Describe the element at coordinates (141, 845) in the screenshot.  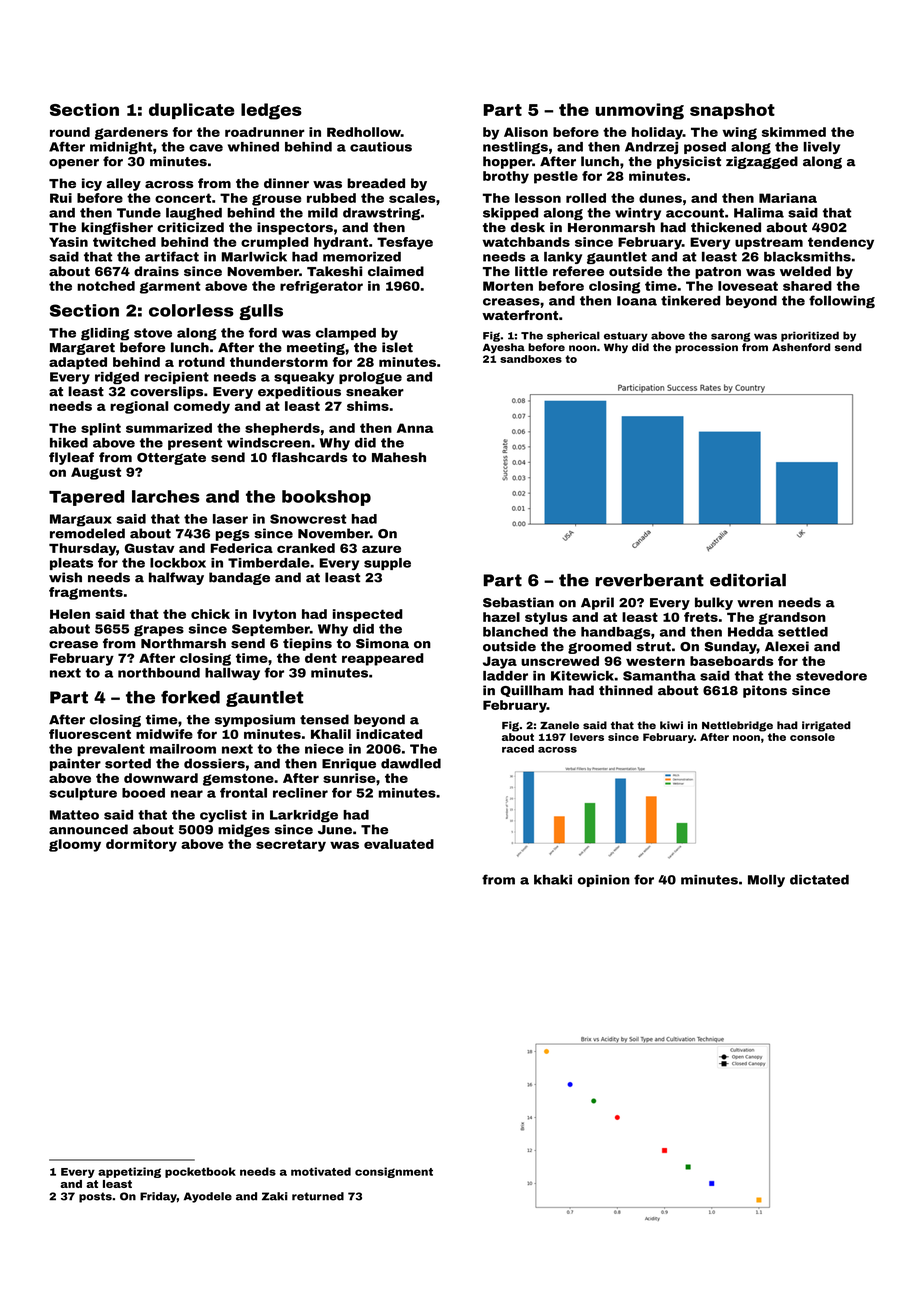
I see `dormitory` at that location.
